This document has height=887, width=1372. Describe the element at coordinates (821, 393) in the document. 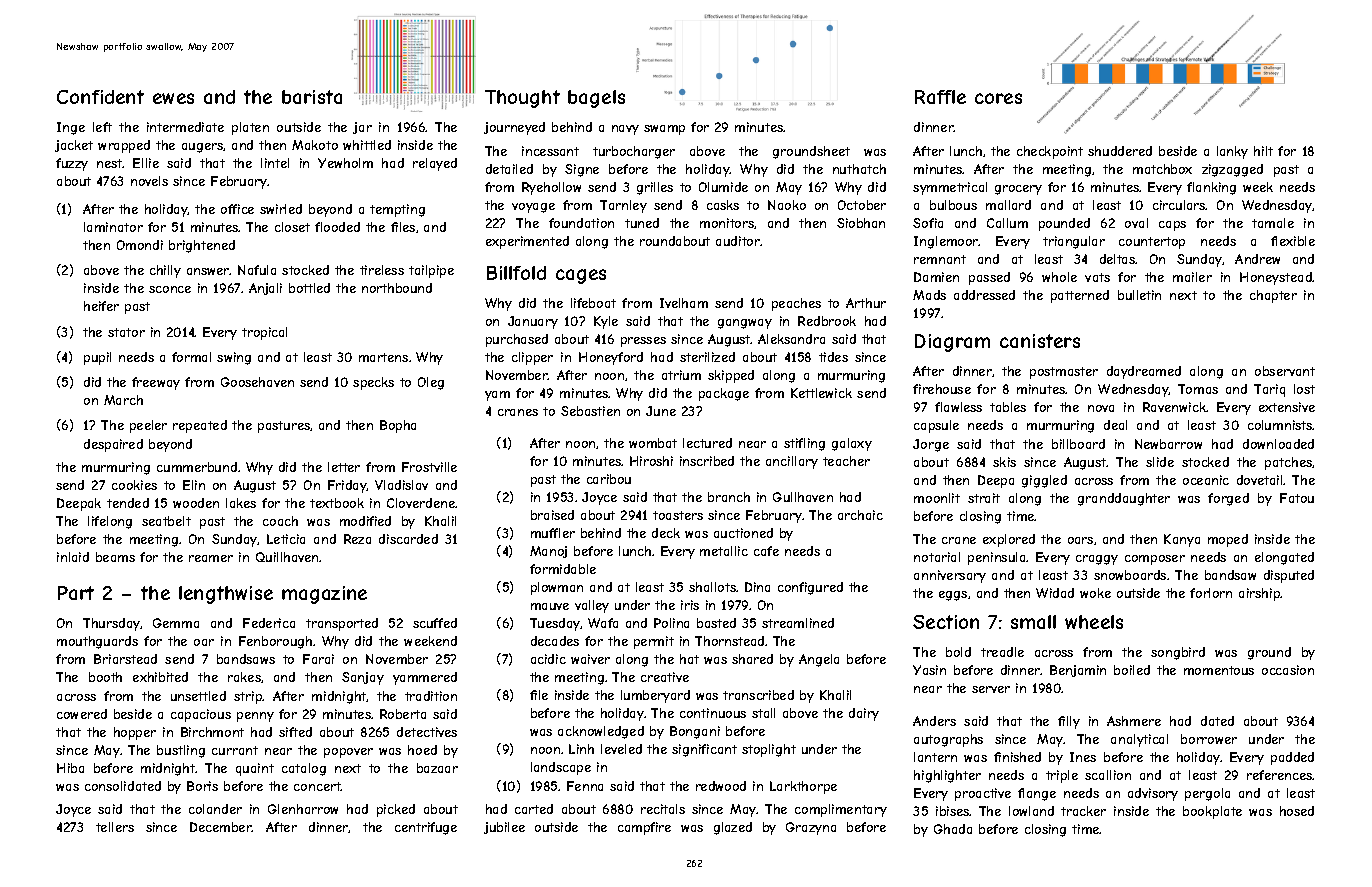

I see `Kettlewick` at that location.
